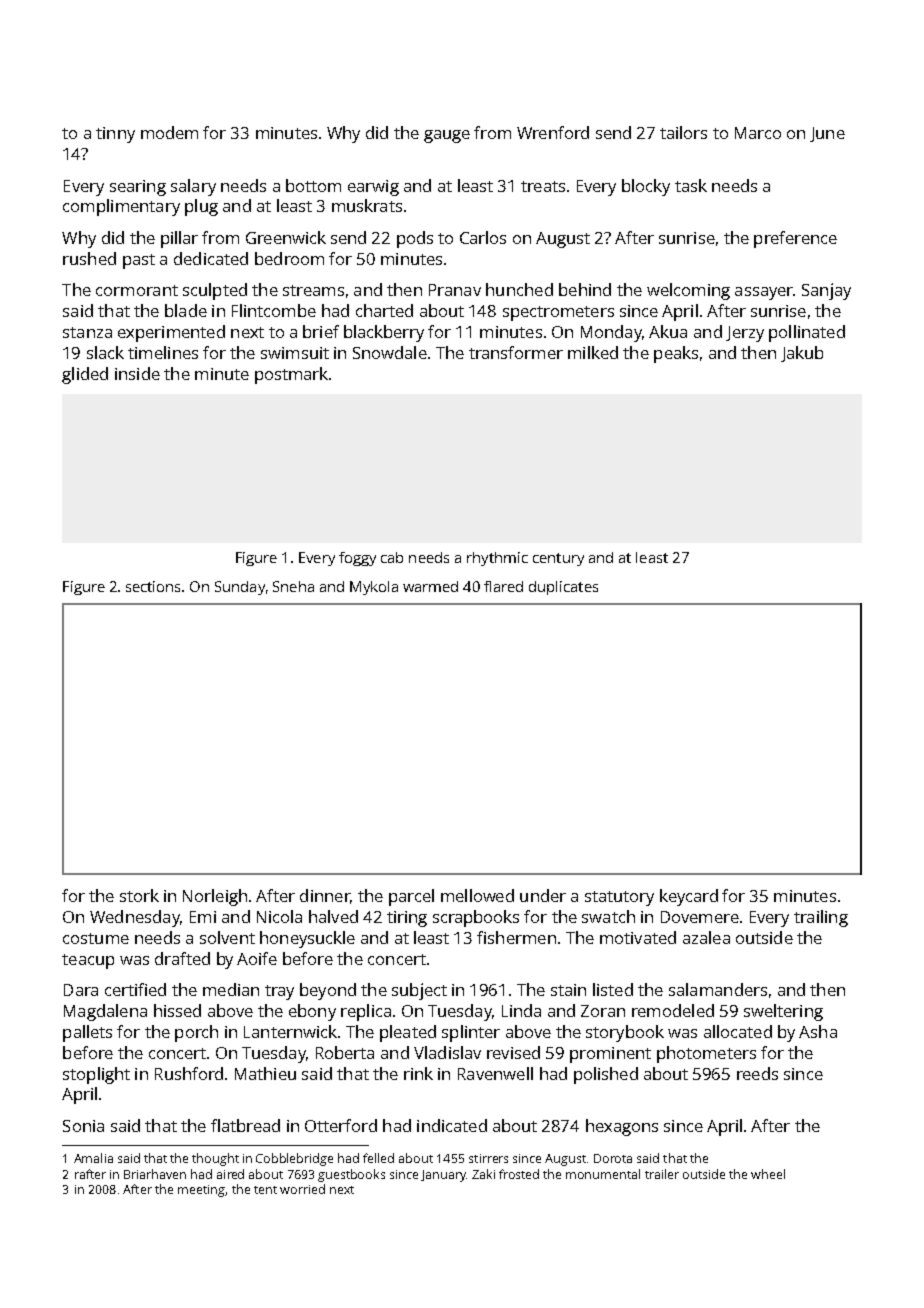 This screenshot has height=1308, width=924. Describe the element at coordinates (497, 559) in the screenshot. I see `rhythmic` at that location.
